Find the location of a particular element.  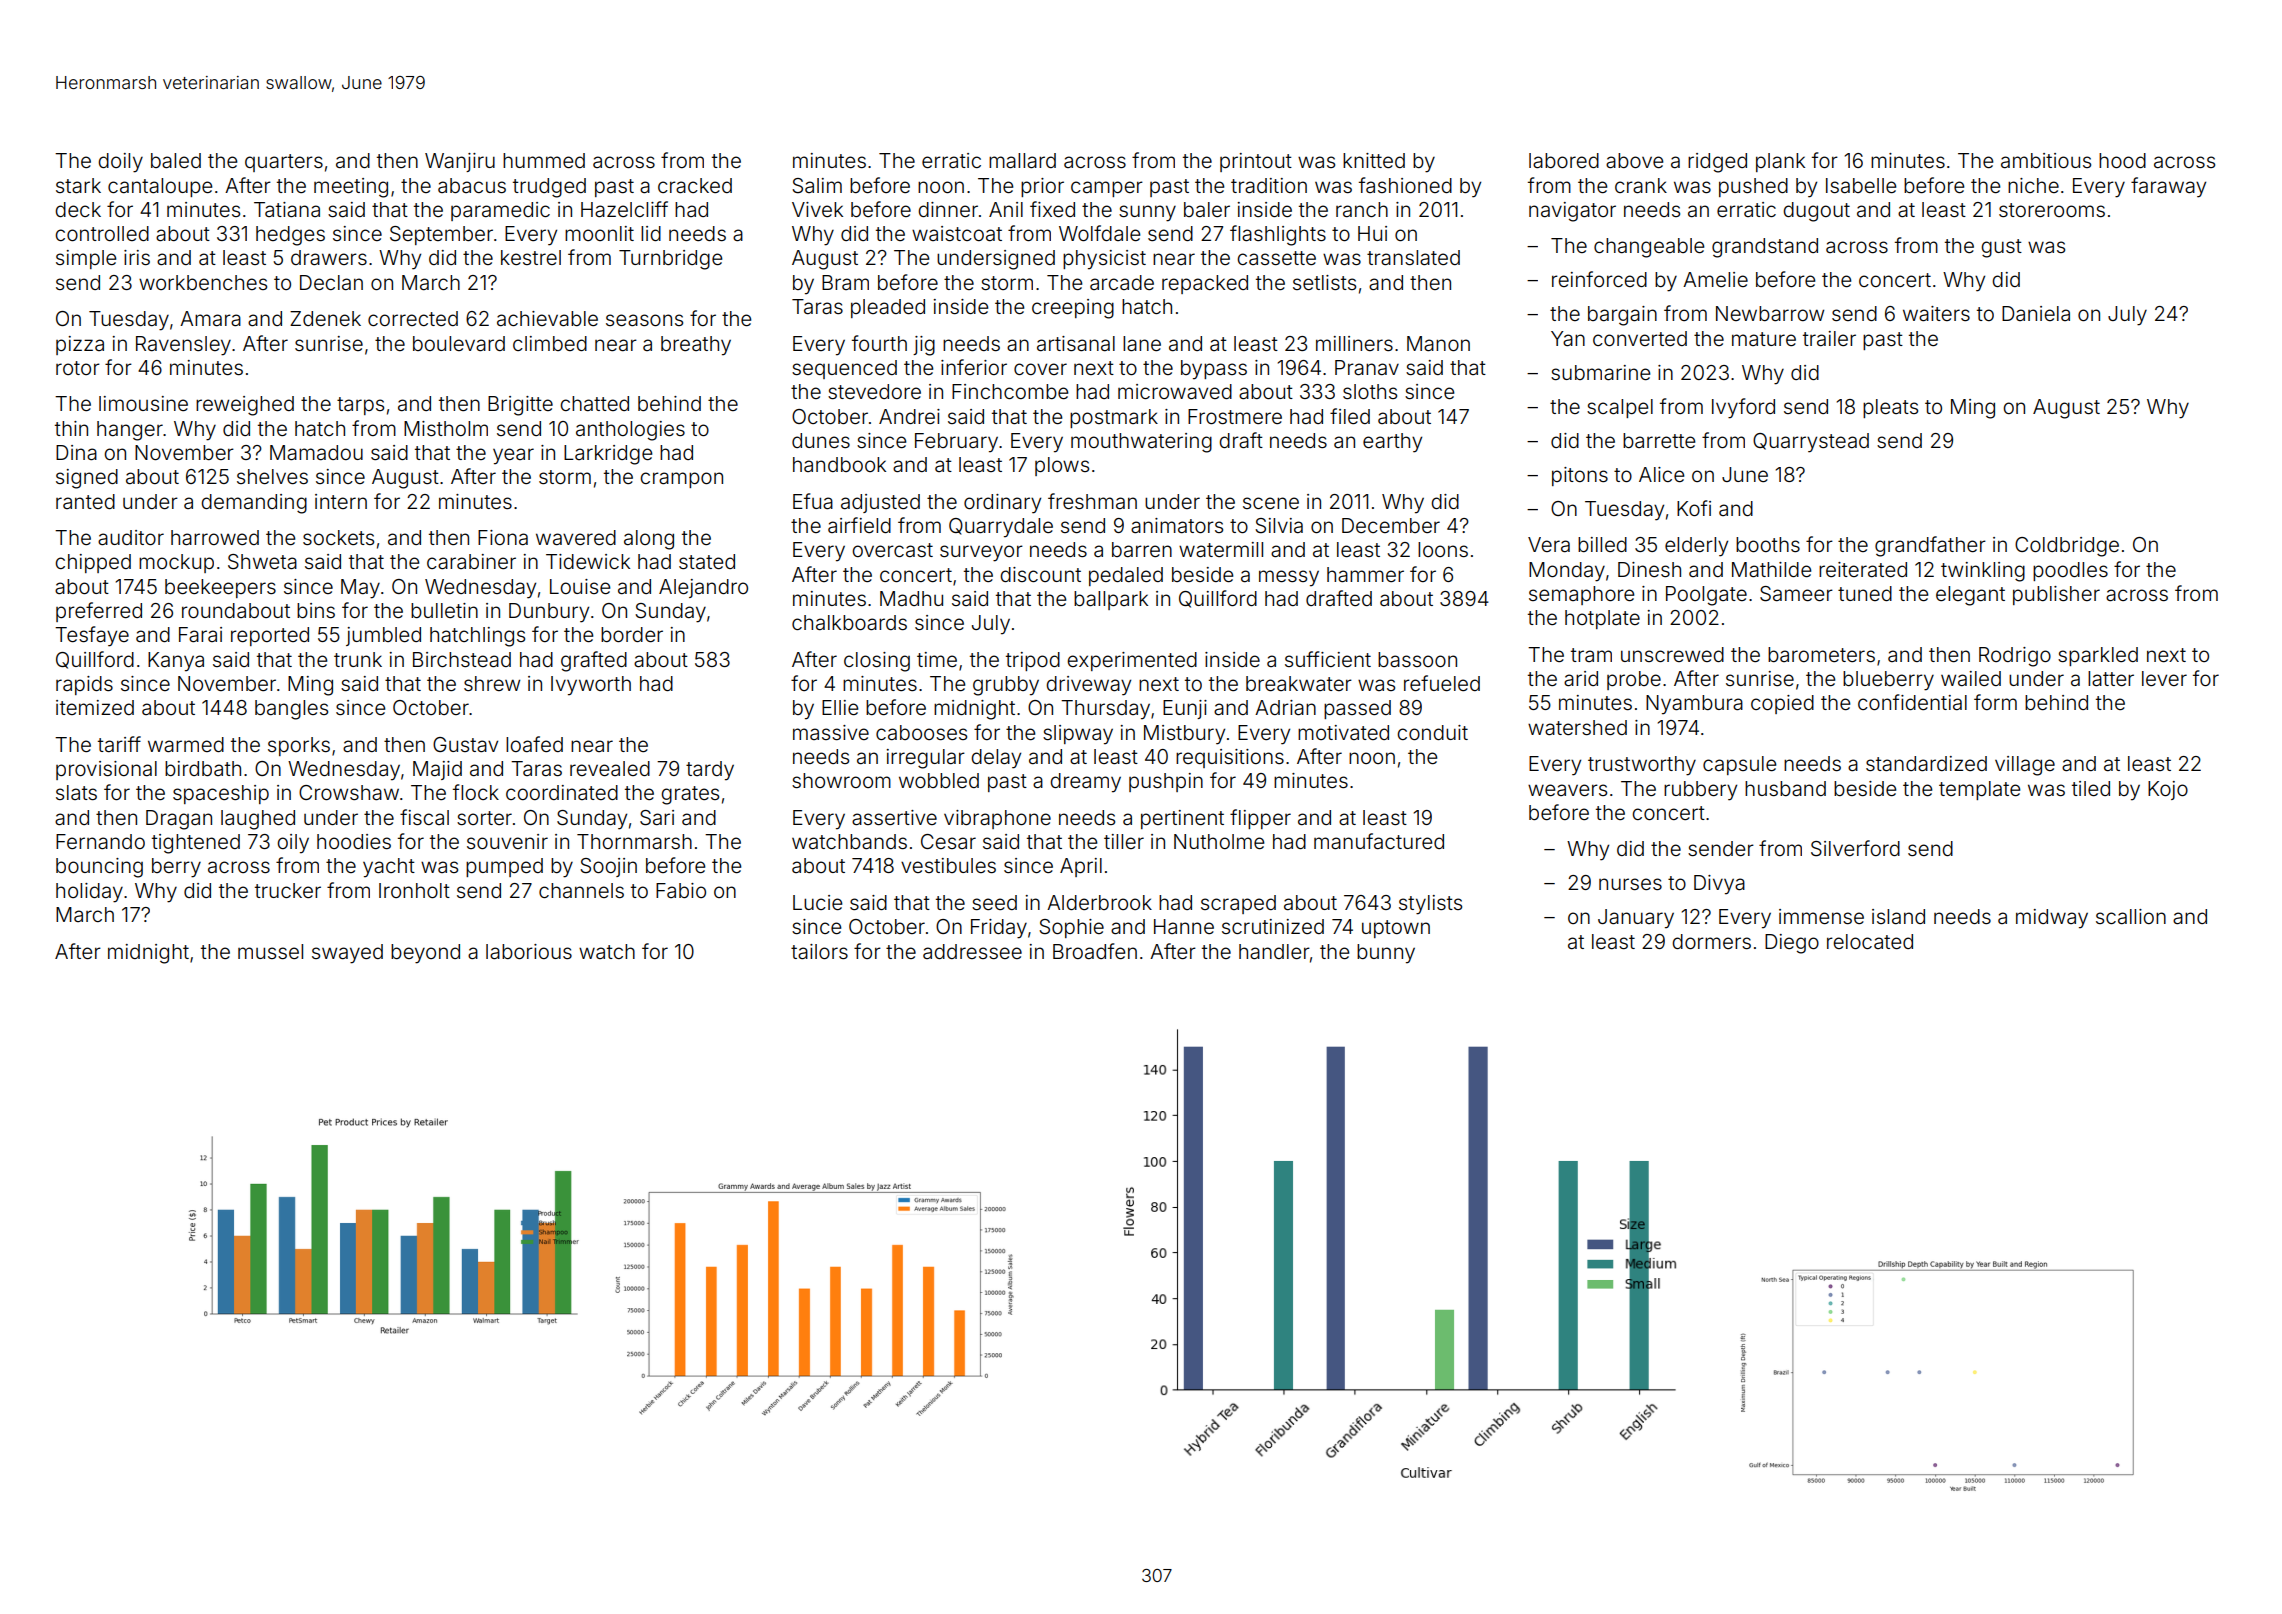

handbook is located at coordinates (839, 464).
